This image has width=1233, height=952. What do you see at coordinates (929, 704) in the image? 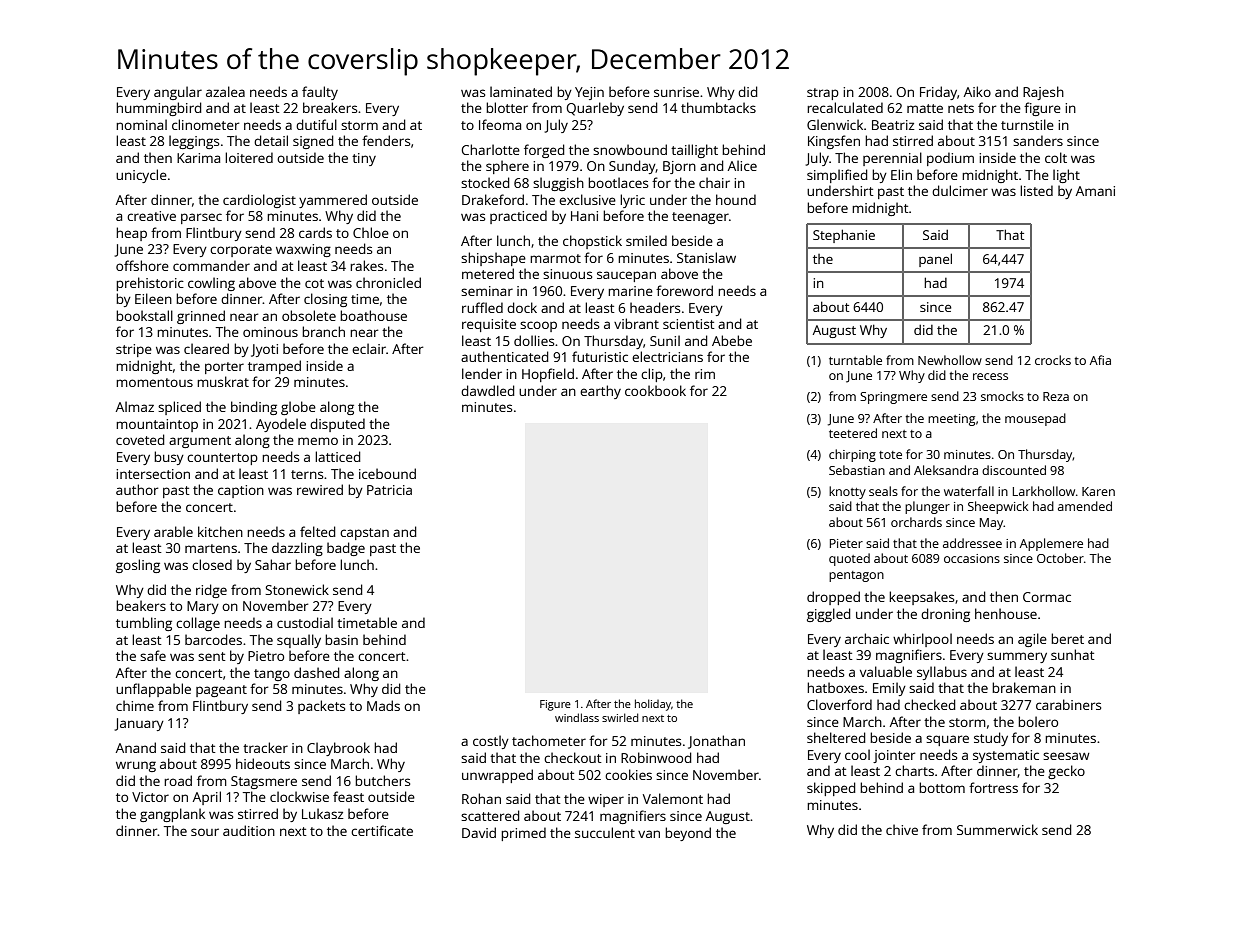
I see `checked` at bounding box center [929, 704].
